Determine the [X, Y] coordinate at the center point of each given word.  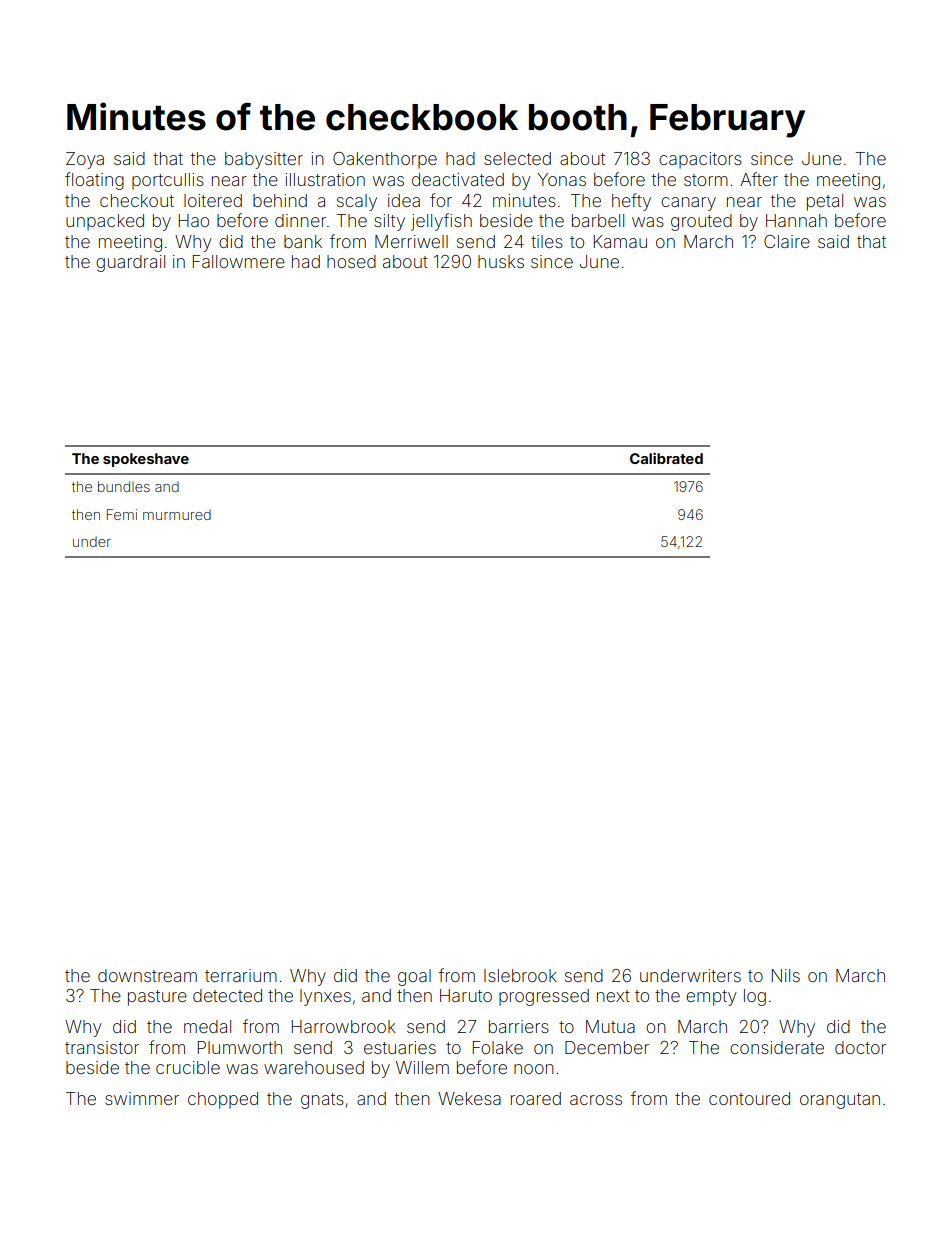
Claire [787, 241]
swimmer [142, 1098]
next [613, 996]
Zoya [85, 160]
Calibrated [666, 458]
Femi [122, 514]
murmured [177, 514]
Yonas [562, 179]
